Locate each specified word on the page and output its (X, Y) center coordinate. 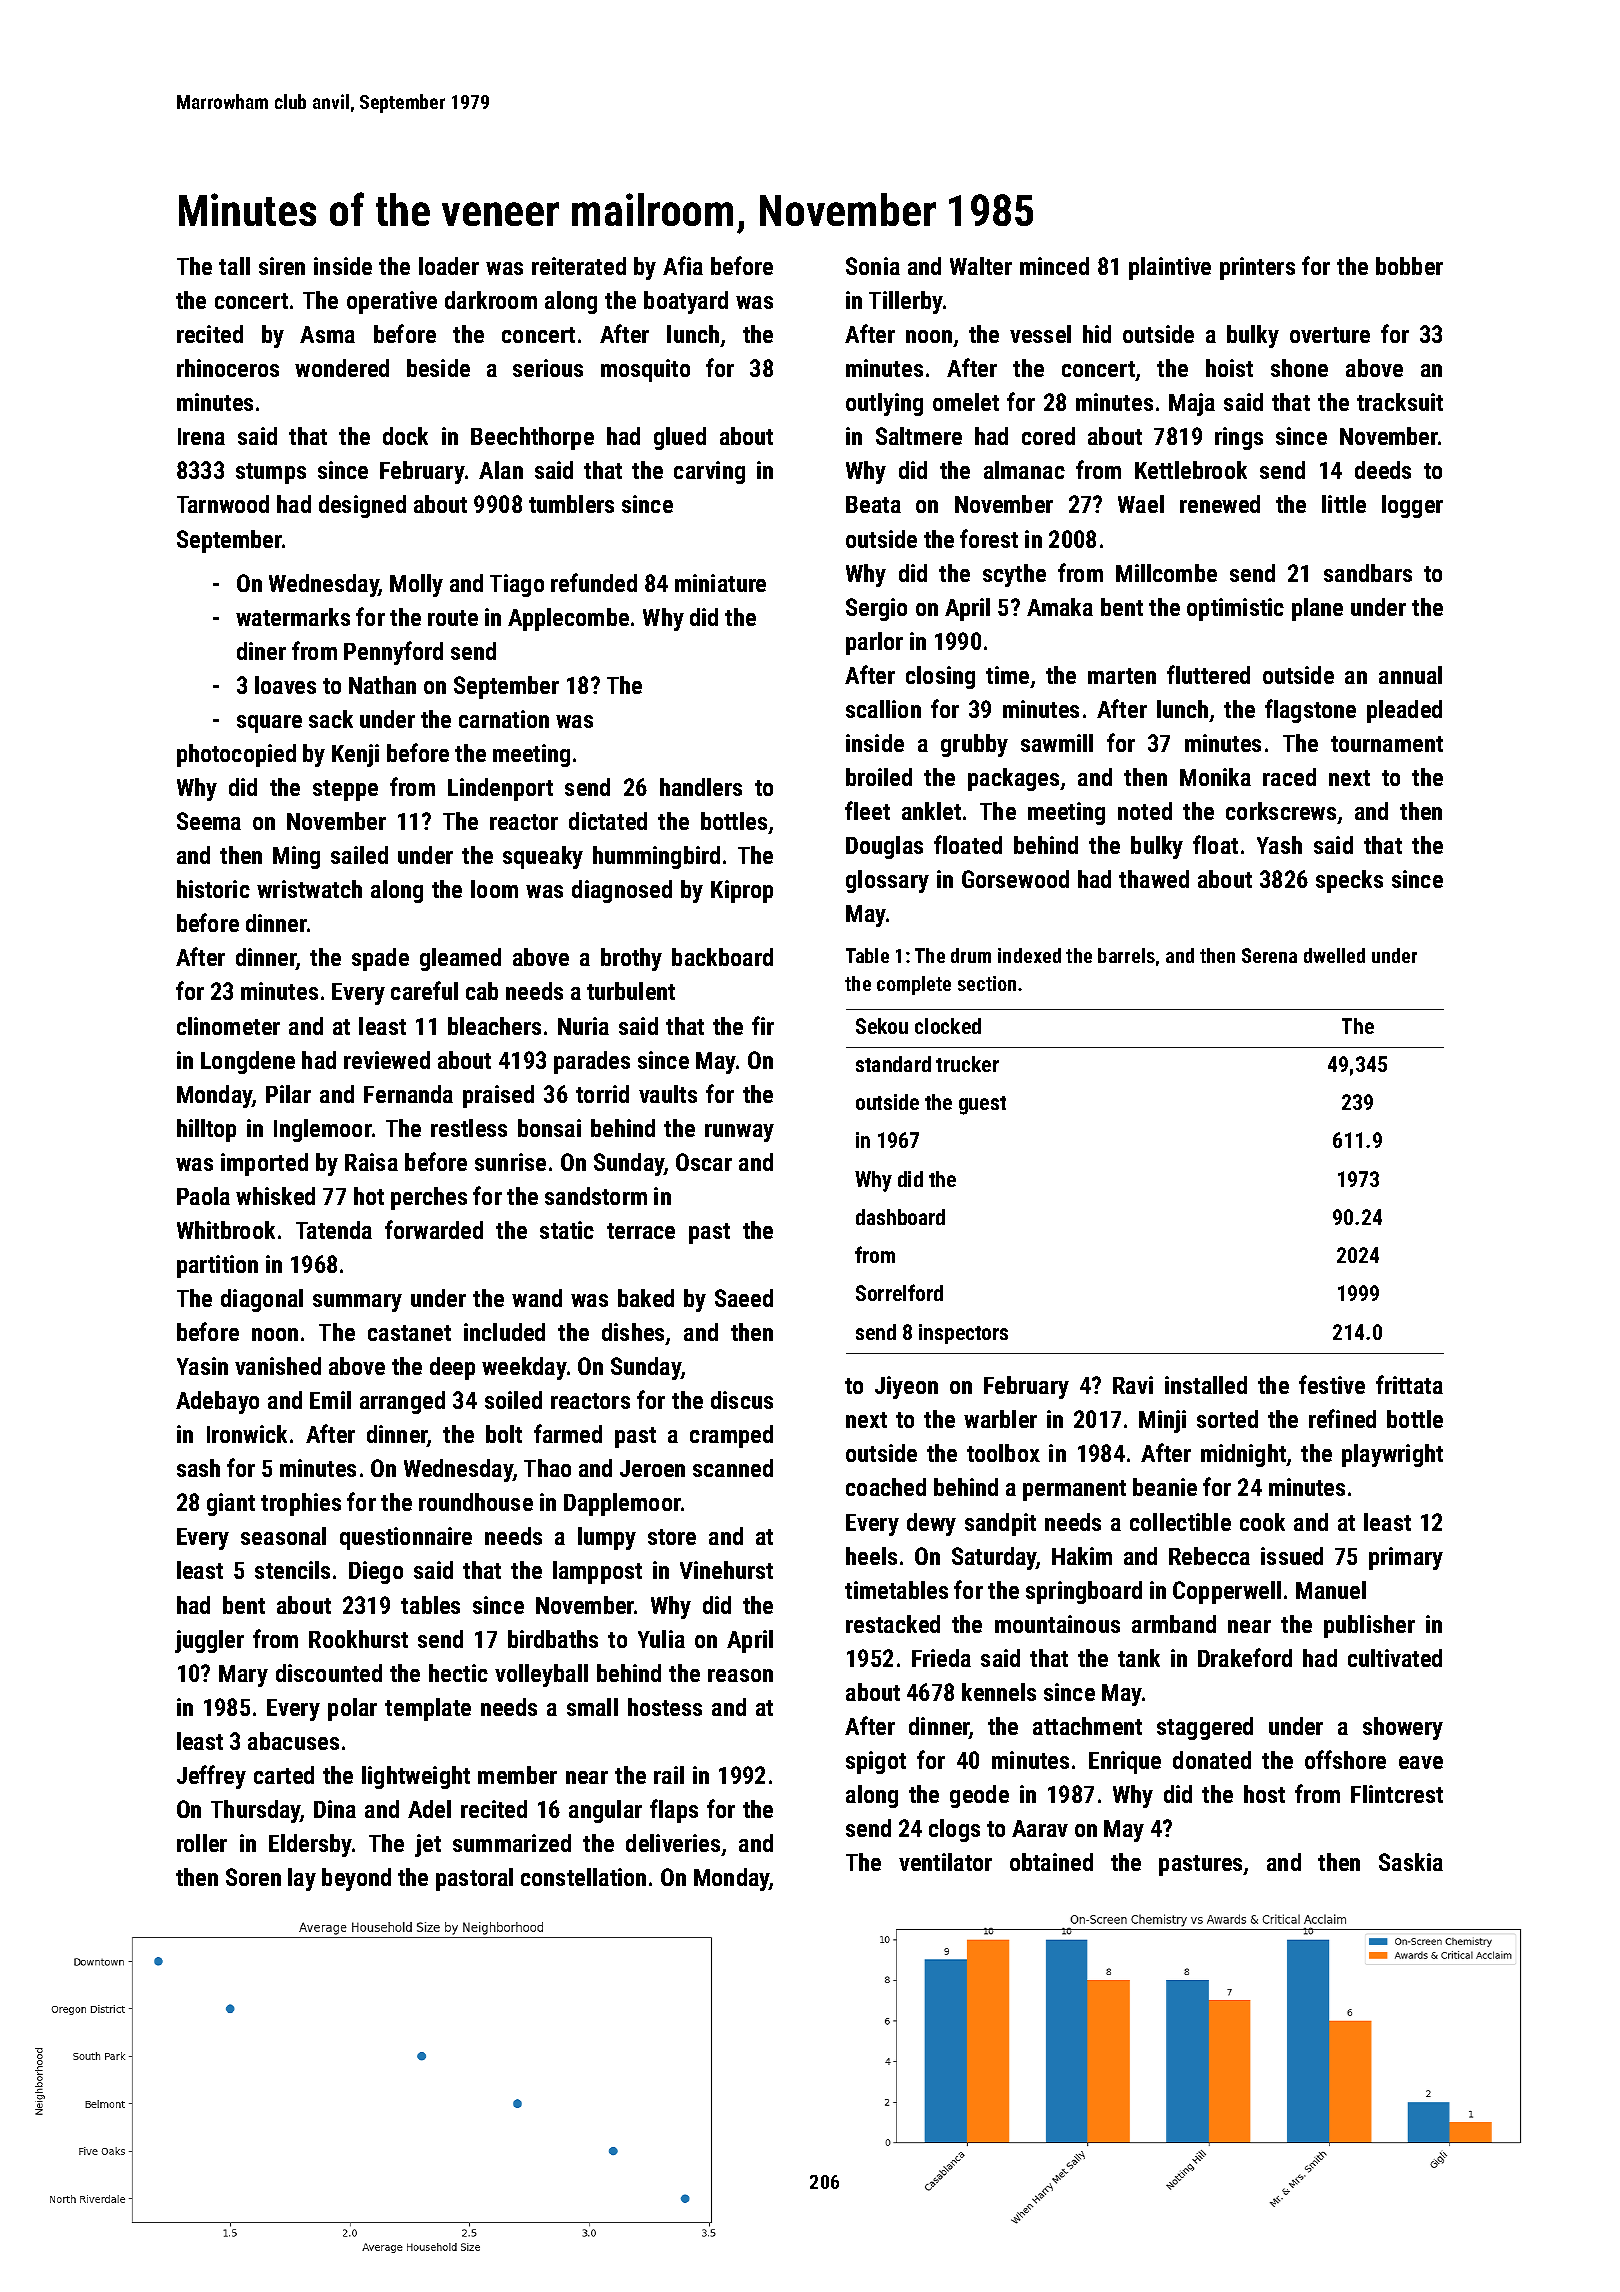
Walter (981, 266)
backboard (722, 957)
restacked (893, 1624)
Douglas (884, 847)
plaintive (1170, 268)
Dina (335, 1809)
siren (282, 266)
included (504, 1332)
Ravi (1133, 1385)
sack (331, 719)
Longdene (248, 1062)
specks (1349, 881)
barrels (1126, 955)
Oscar (704, 1162)
